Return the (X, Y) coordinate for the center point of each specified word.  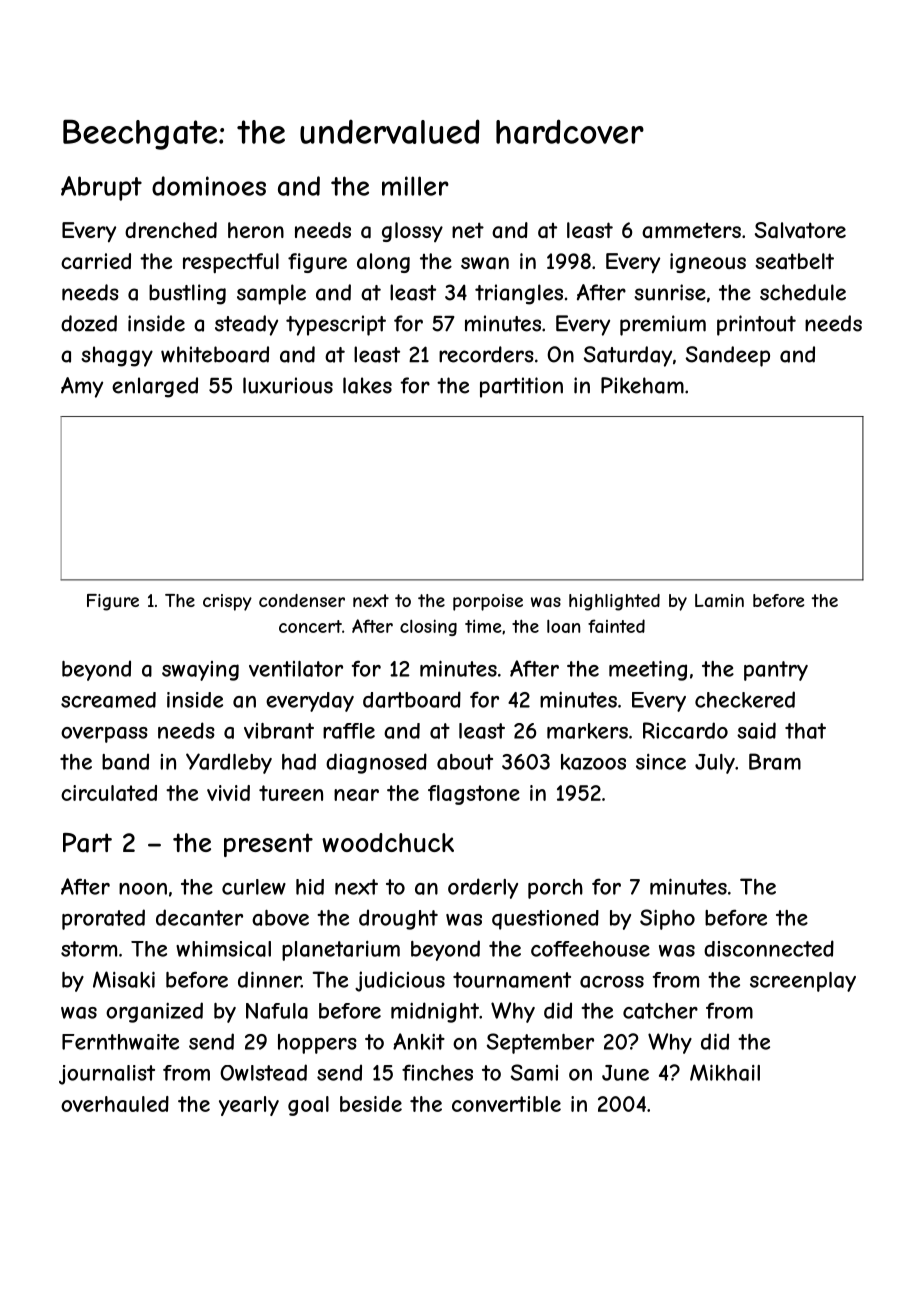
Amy (82, 387)
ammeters (691, 230)
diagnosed (376, 763)
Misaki (124, 979)
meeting (648, 670)
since (661, 762)
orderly (483, 888)
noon (143, 889)
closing (428, 627)
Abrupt (101, 188)
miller (415, 186)
